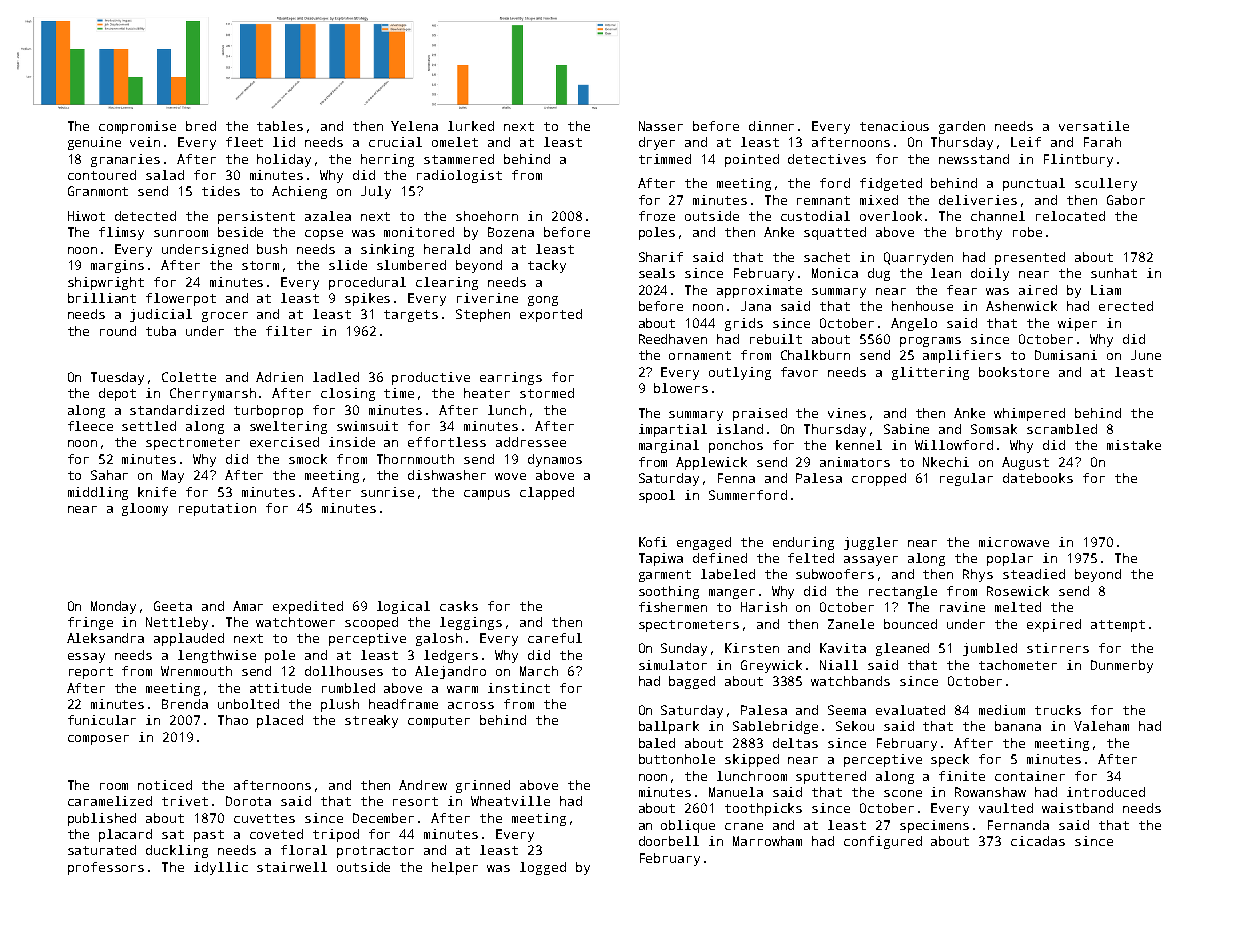 The image size is (1233, 952). What do you see at coordinates (248, 606) in the document?
I see `Amar` at bounding box center [248, 606].
